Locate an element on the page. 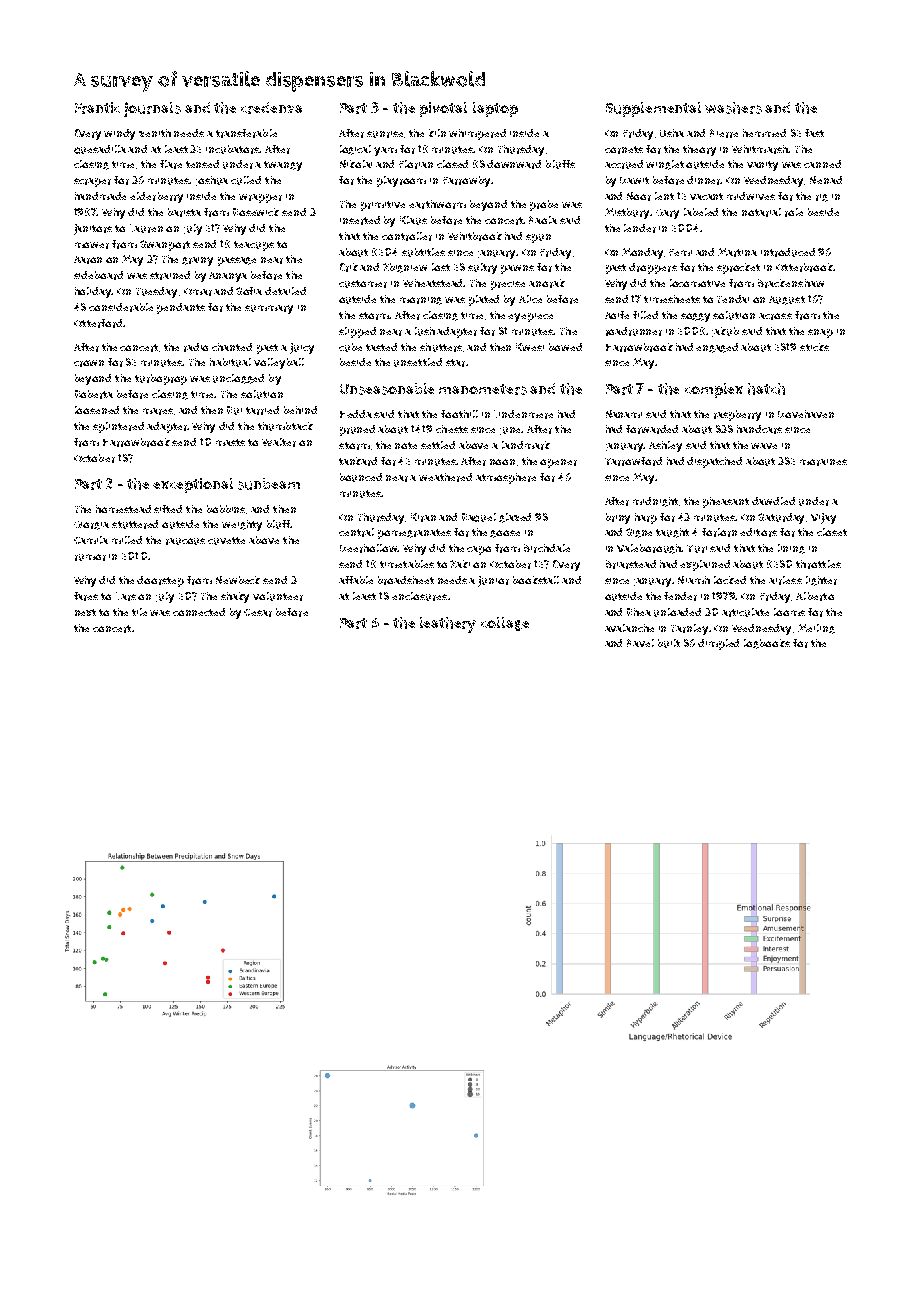 The image size is (924, 1308). connected is located at coordinates (199, 612).
